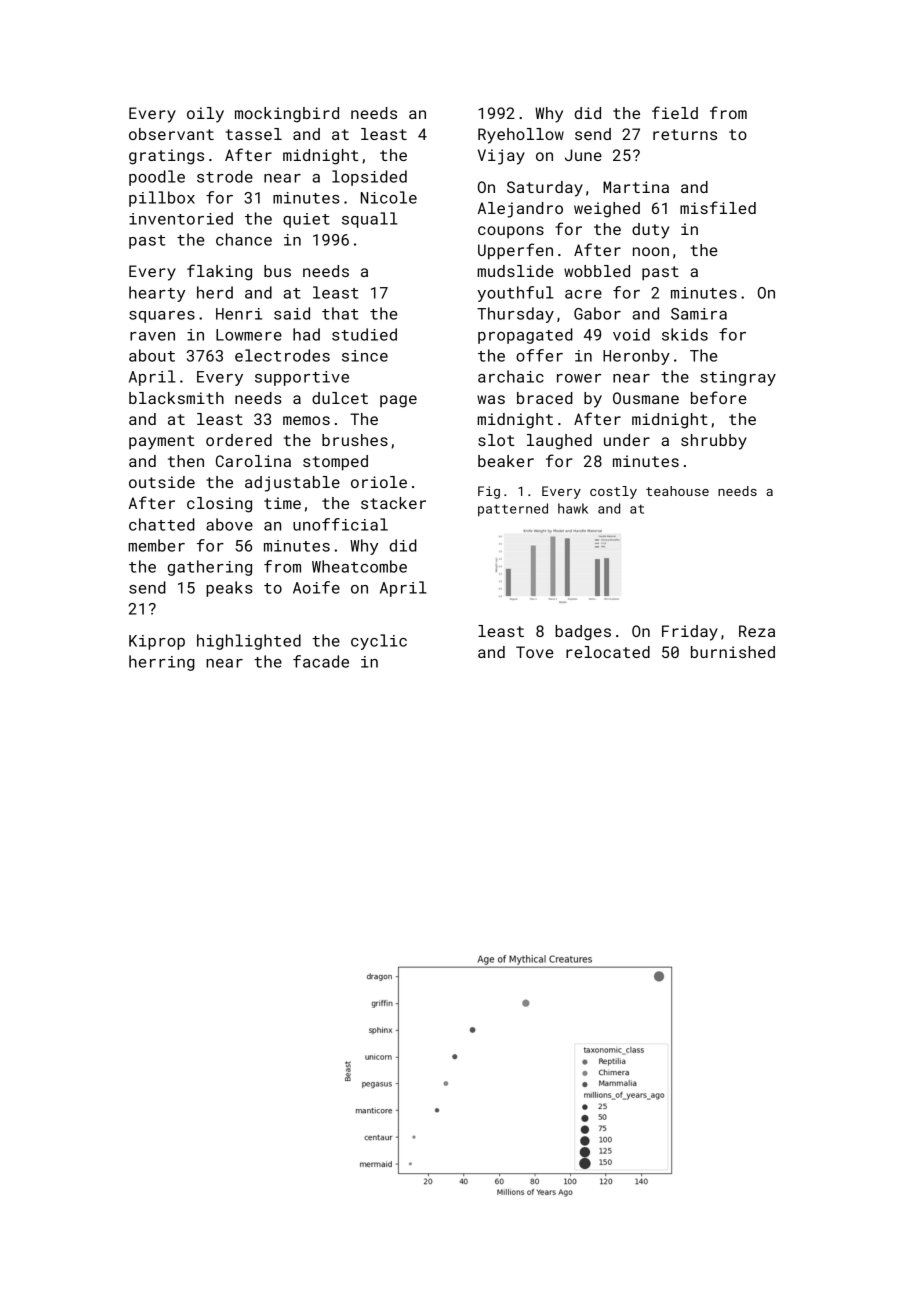 This screenshot has height=1316, width=908. What do you see at coordinates (539, 355) in the screenshot?
I see `offer` at bounding box center [539, 355].
